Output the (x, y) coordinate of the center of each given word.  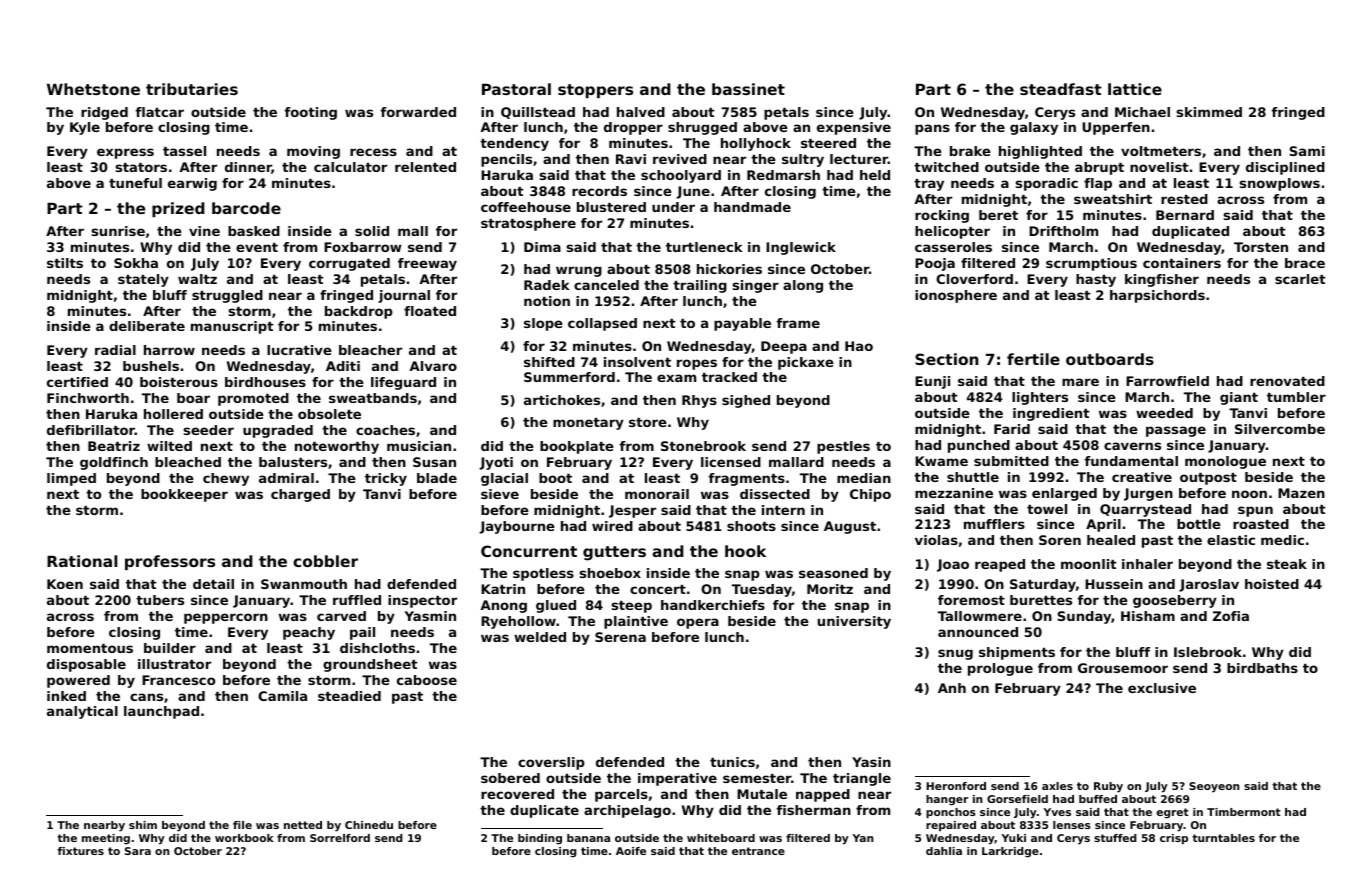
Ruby (1108, 787)
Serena (620, 637)
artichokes (562, 400)
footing (310, 113)
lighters (1040, 398)
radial (115, 350)
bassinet (748, 89)
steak (1287, 564)
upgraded (278, 431)
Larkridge (1010, 852)
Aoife (631, 851)
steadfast (1061, 89)
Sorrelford (340, 838)
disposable (86, 665)
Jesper (632, 511)
